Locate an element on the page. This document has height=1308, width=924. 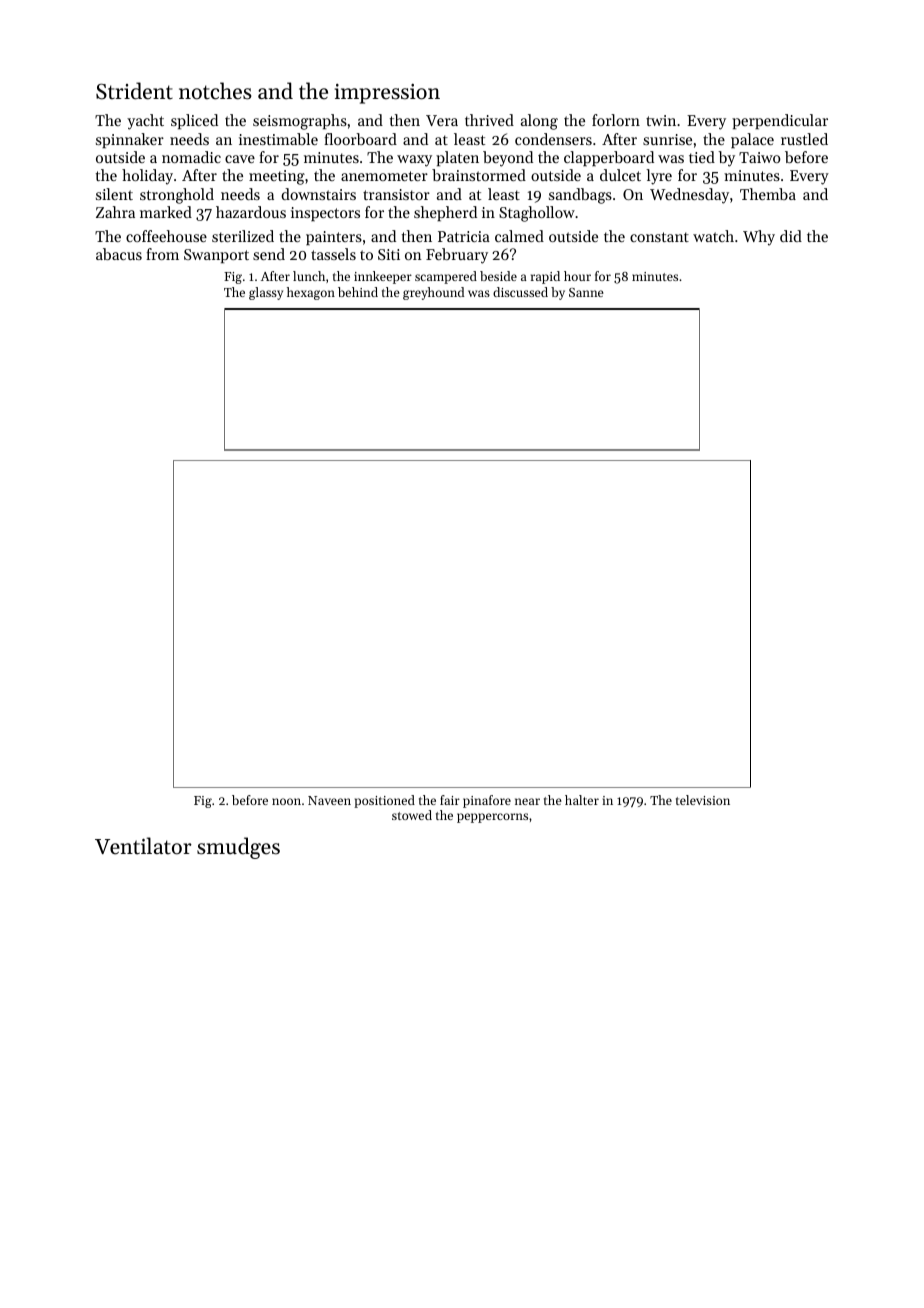
television is located at coordinates (703, 800).
